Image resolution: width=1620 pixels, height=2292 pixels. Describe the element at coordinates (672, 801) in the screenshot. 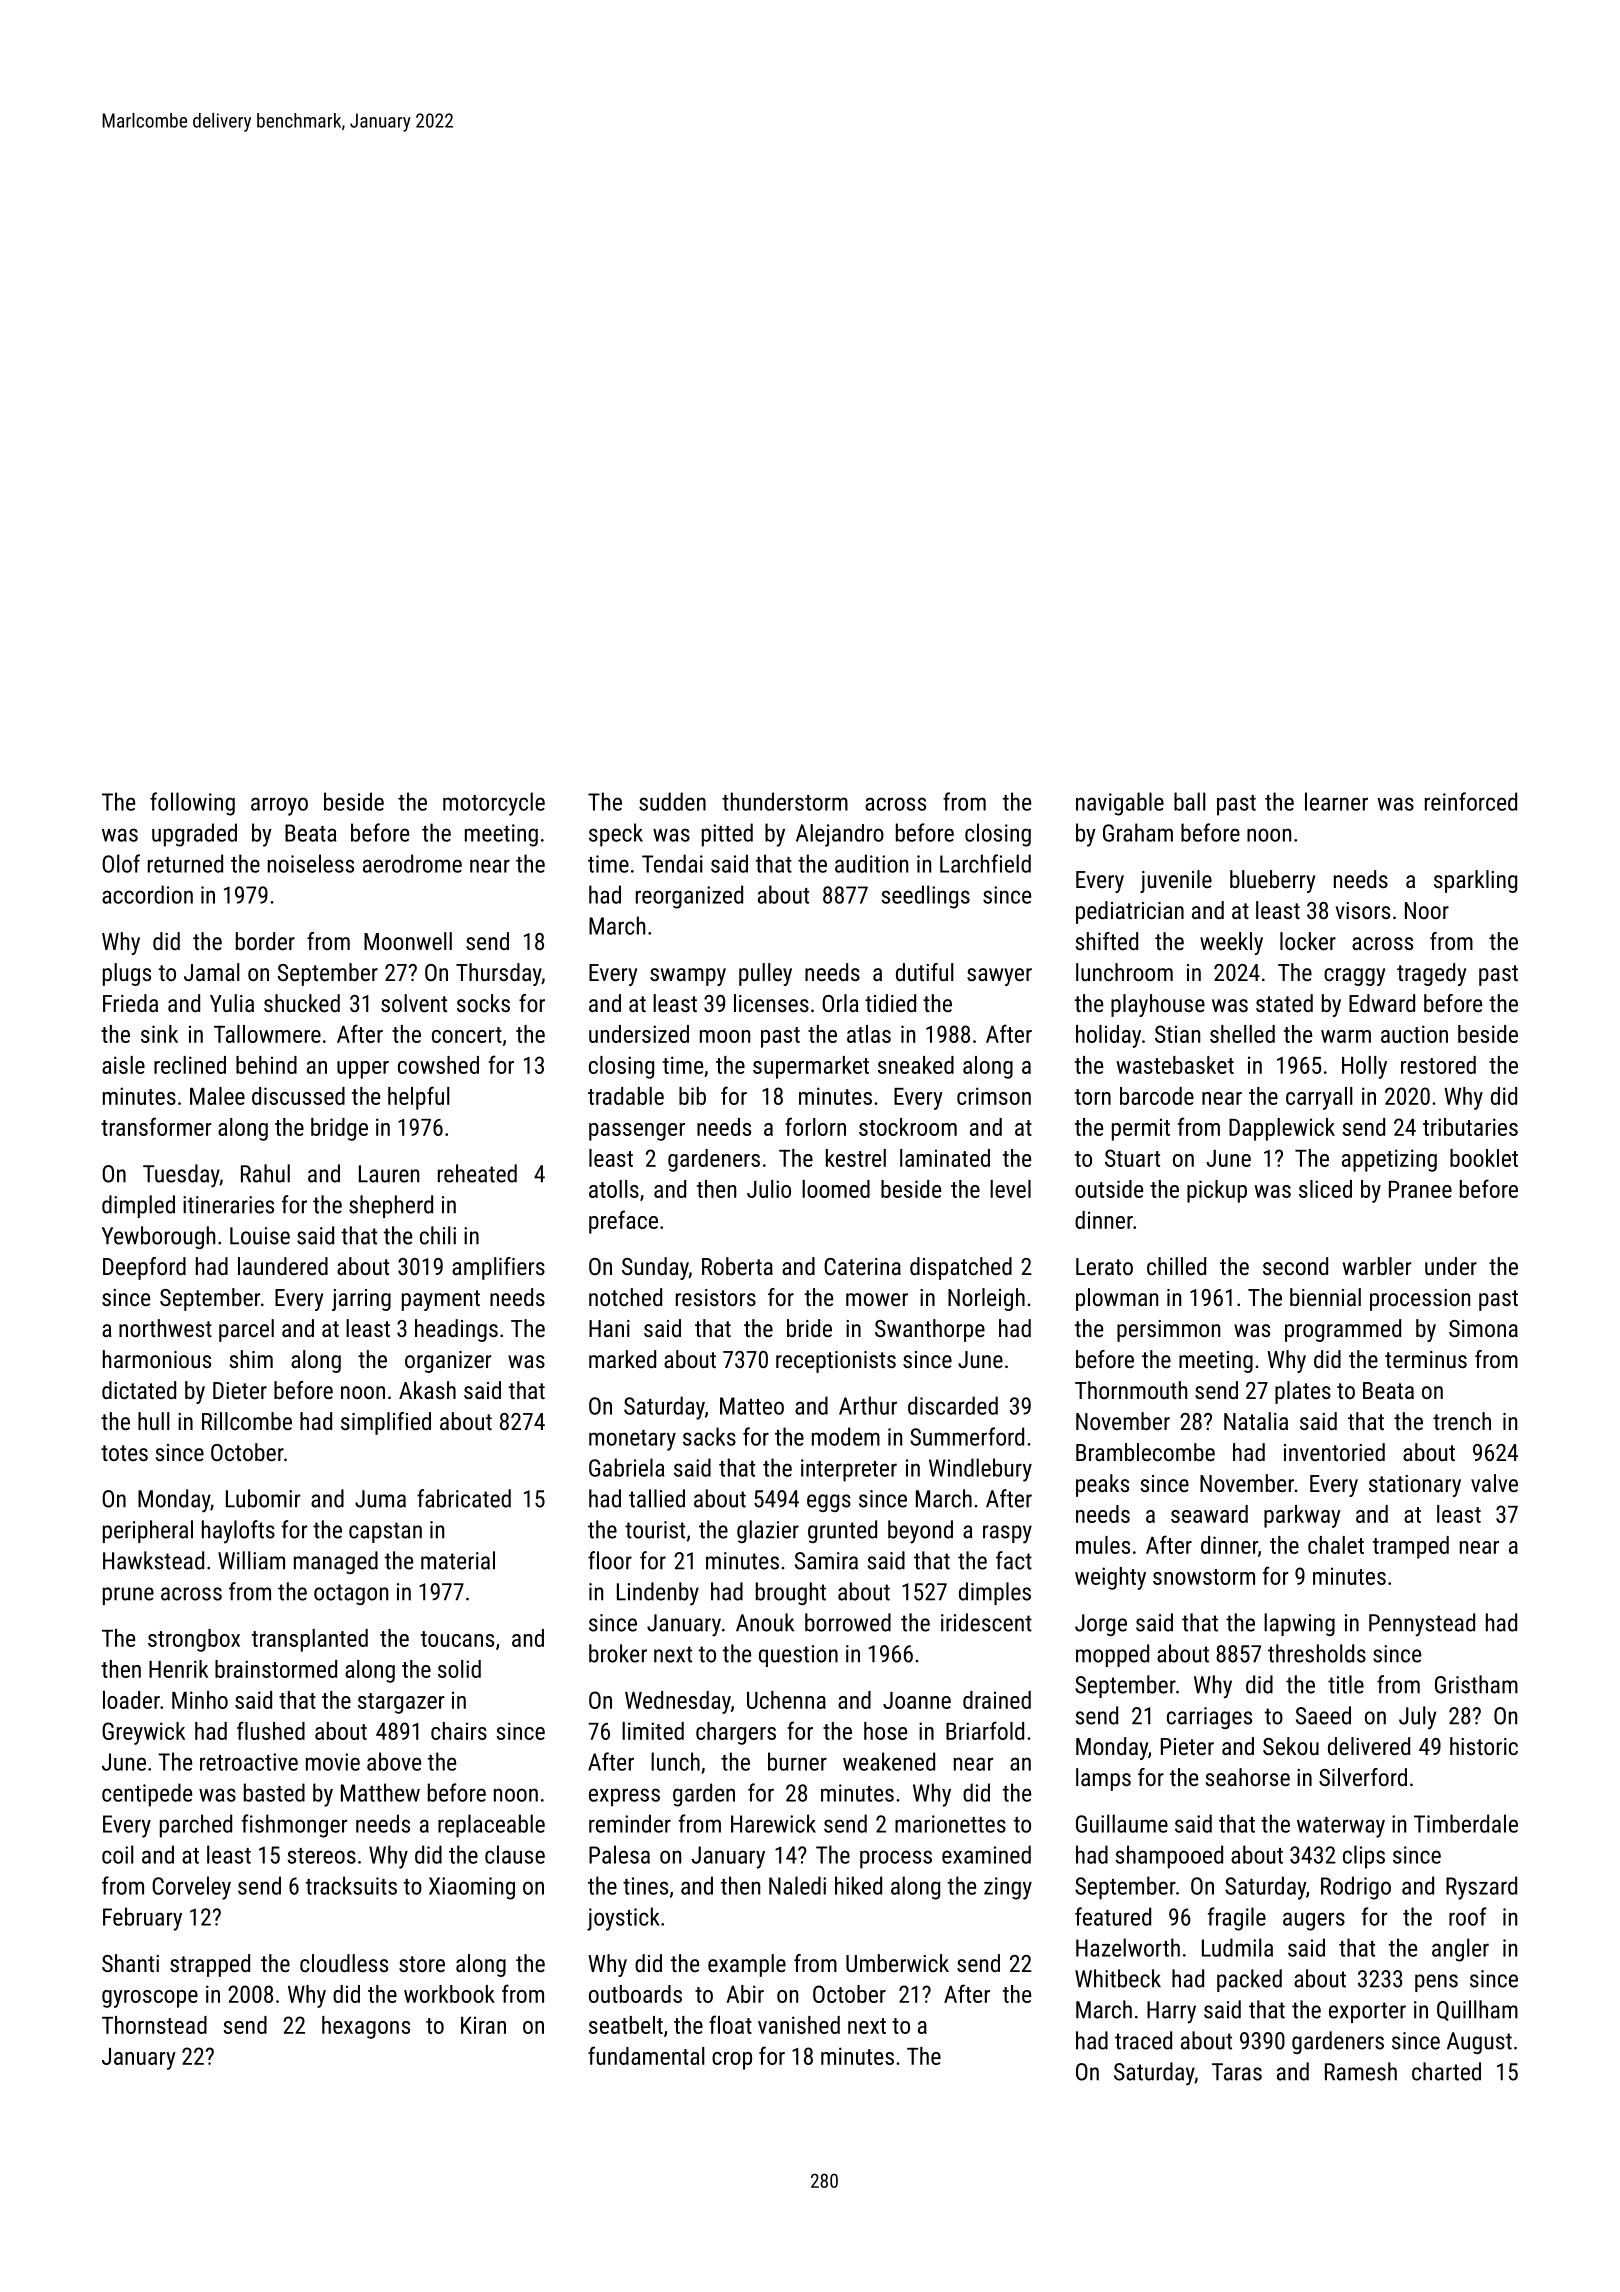

I see `sudden` at that location.
